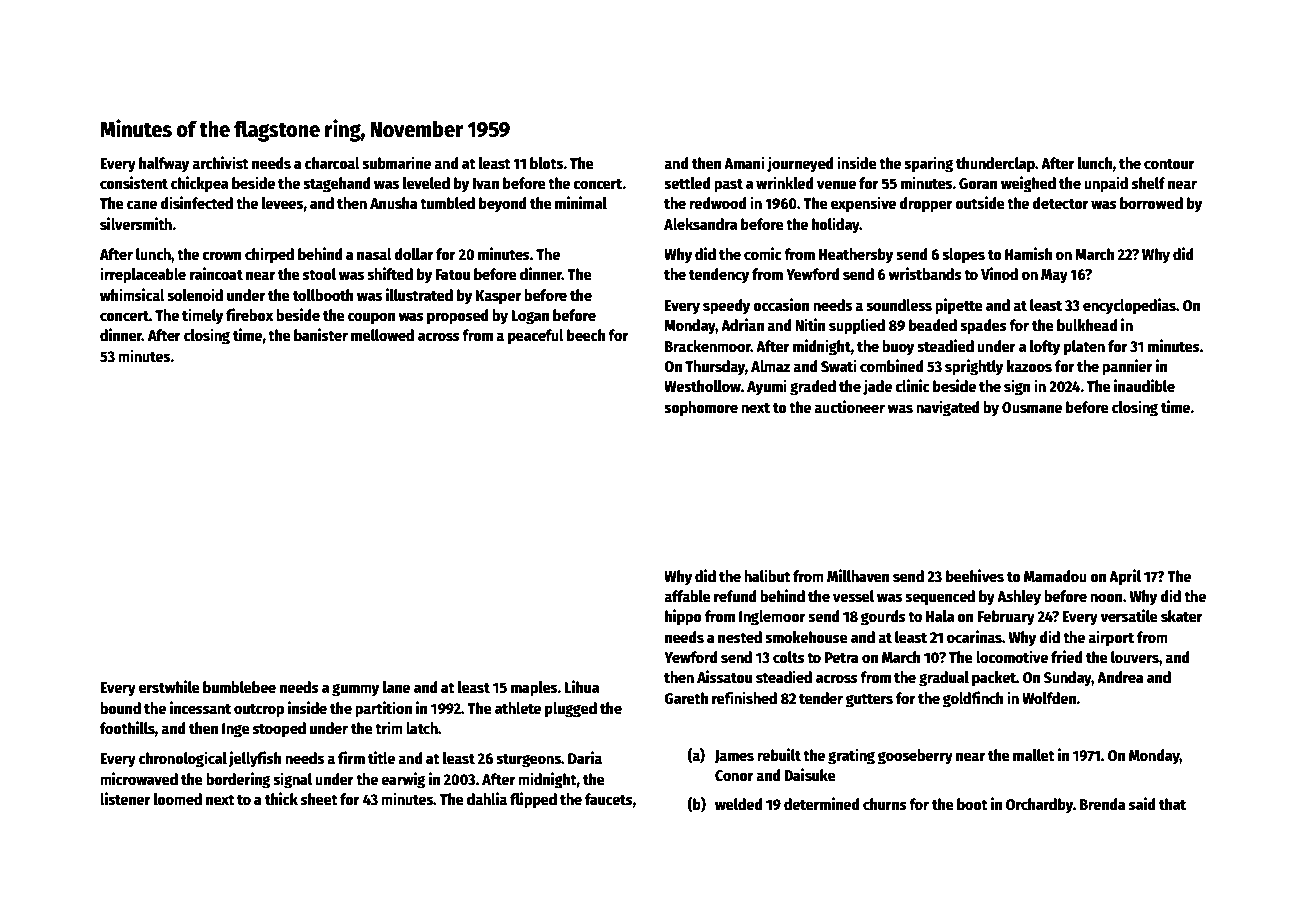 This document has width=1308, height=924. Describe the element at coordinates (396, 687) in the document. I see `lane` at that location.
